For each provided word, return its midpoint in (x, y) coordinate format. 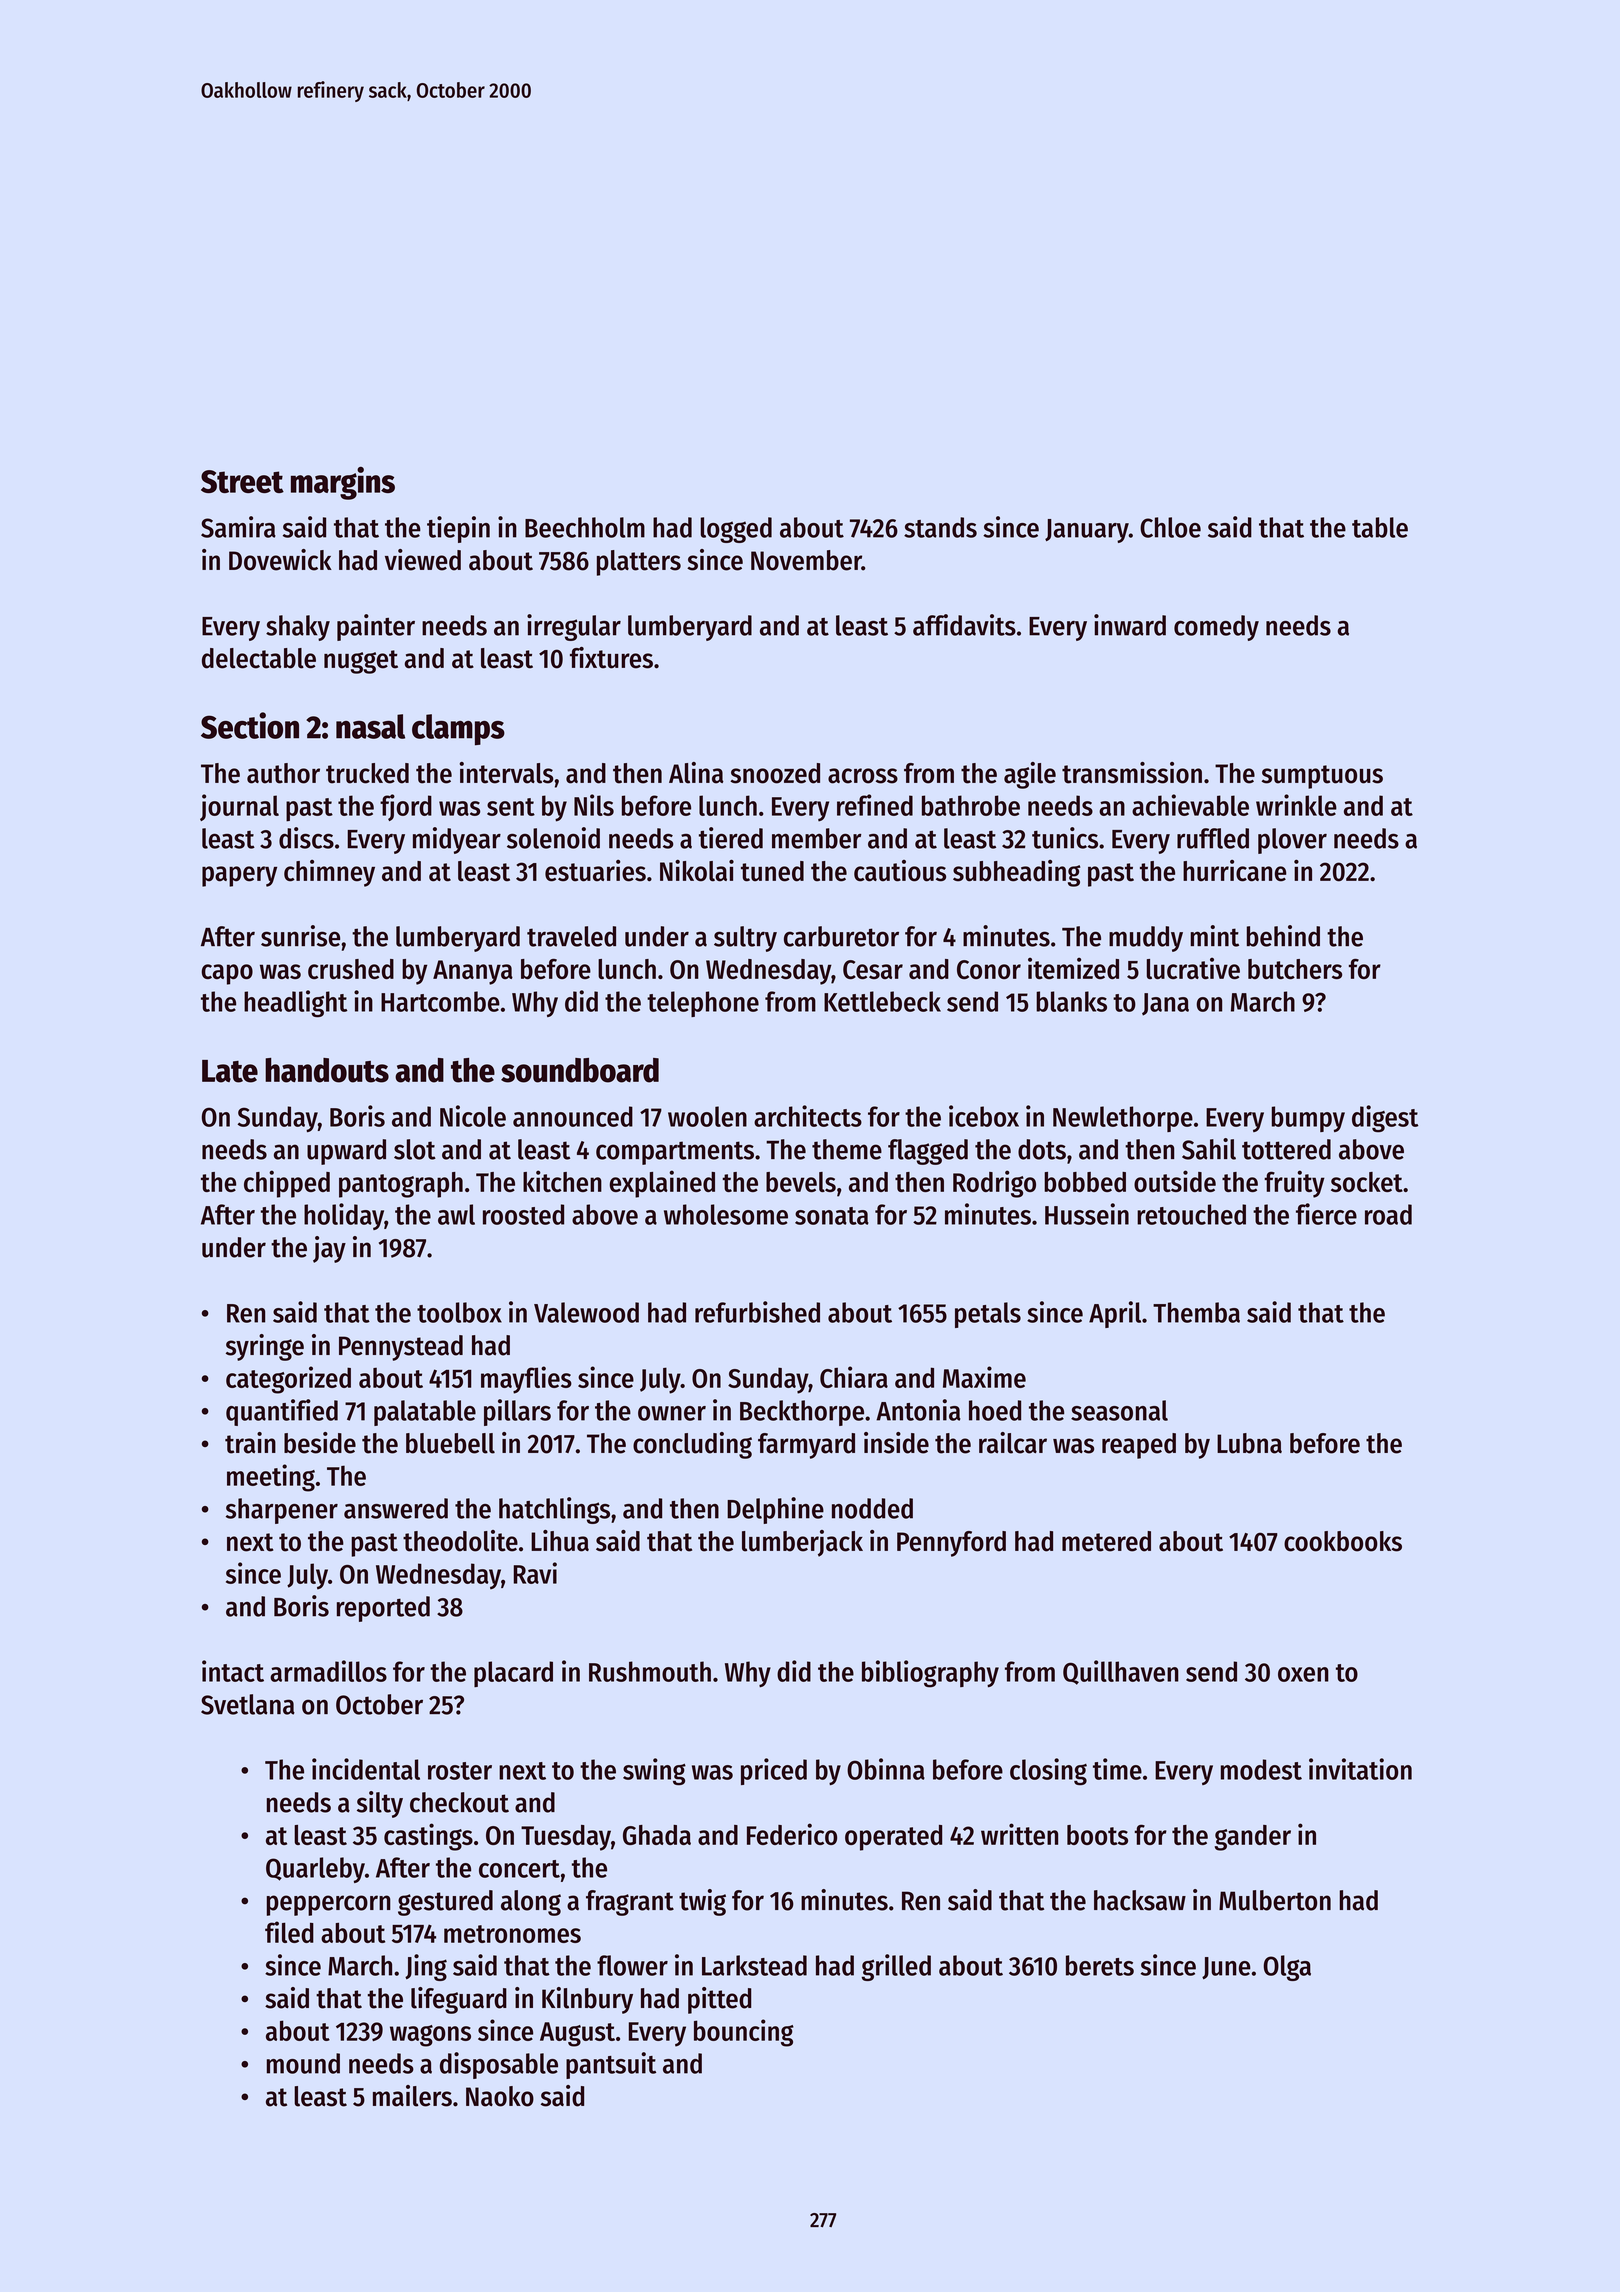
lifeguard (459, 2000)
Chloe (1170, 527)
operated (893, 1838)
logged (736, 530)
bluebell (450, 1443)
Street (242, 481)
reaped (1139, 1446)
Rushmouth (650, 1671)
